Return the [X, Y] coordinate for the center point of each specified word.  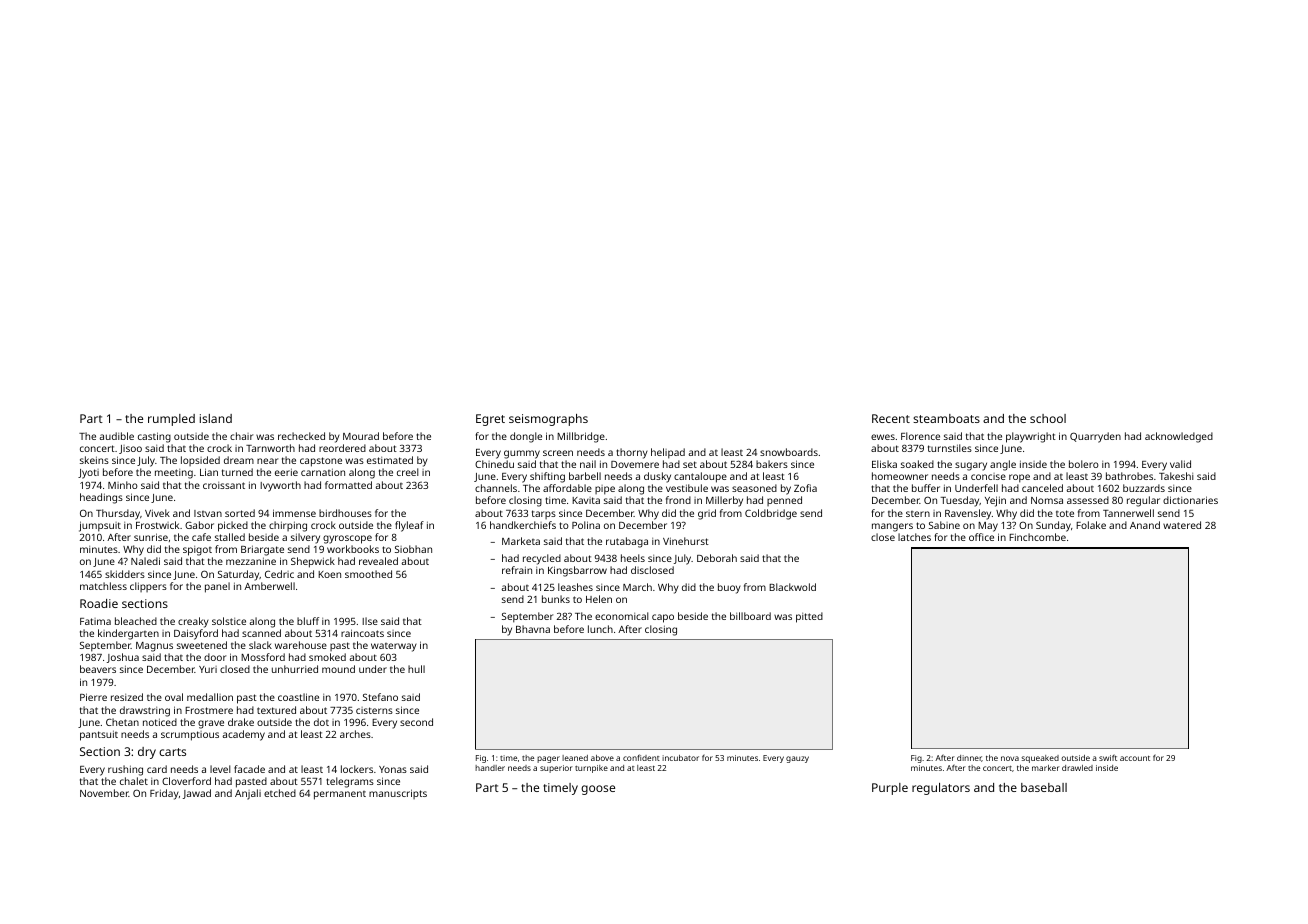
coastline [298, 697]
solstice [229, 621]
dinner [969, 758]
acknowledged [1179, 437]
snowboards [789, 452]
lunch [600, 629]
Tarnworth [270, 448]
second [416, 722]
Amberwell [269, 586]
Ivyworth [280, 486]
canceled [1042, 488]
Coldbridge [771, 514]
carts [172, 752]
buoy [729, 588]
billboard [750, 616]
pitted [809, 617]
